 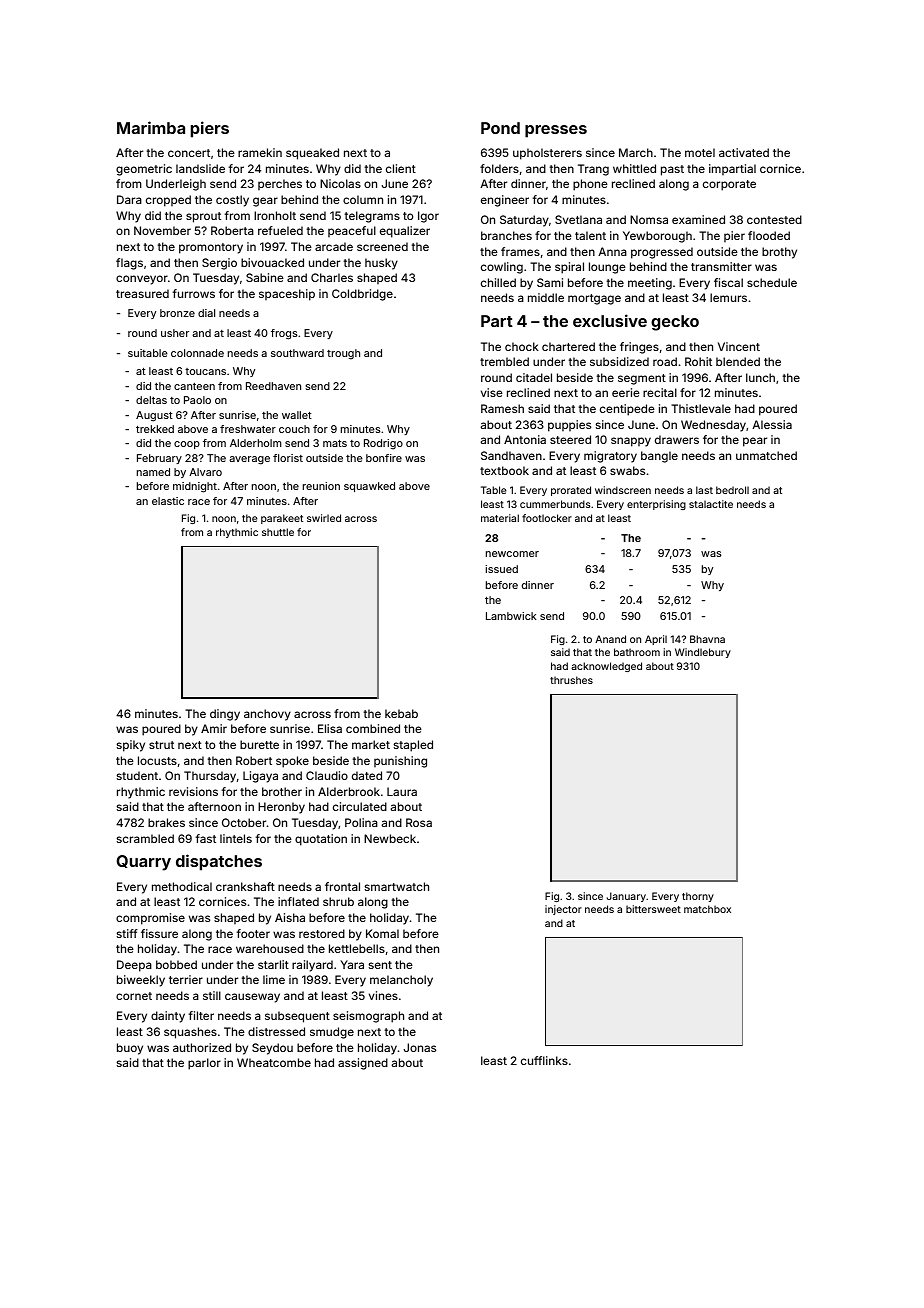 I want to click on presses, so click(x=556, y=131).
